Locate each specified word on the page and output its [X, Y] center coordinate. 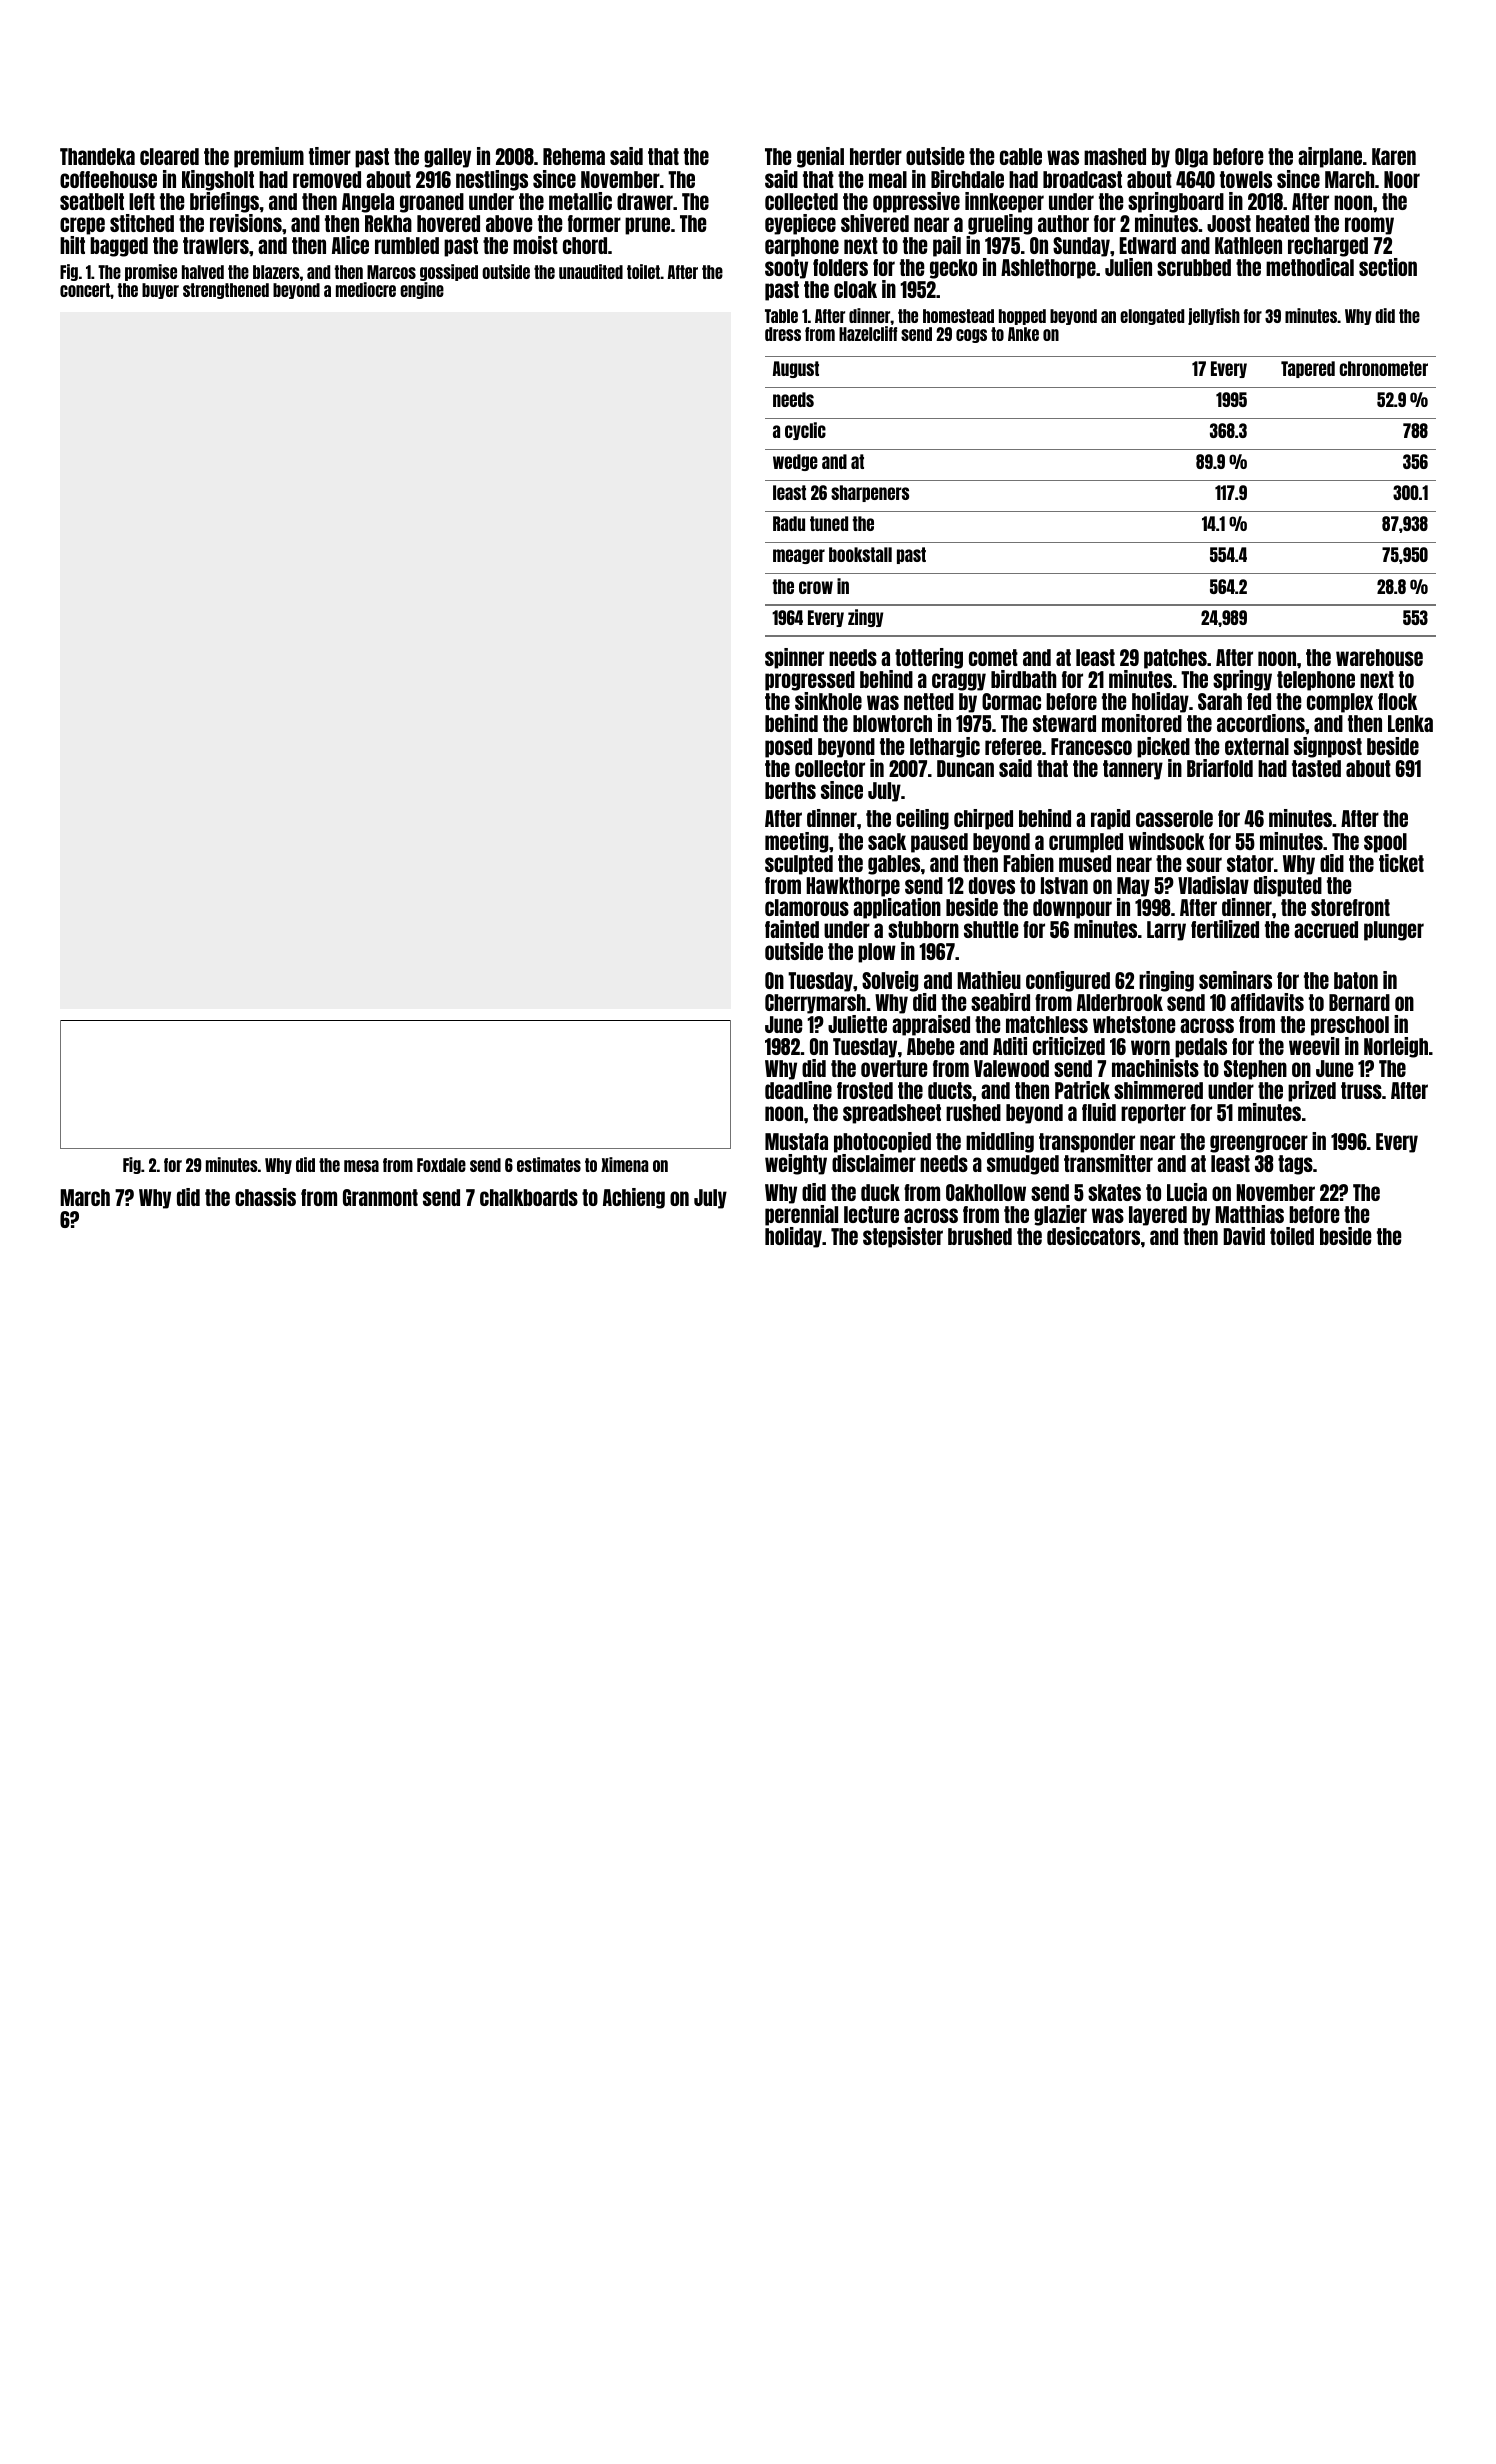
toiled [1292, 1236]
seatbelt [92, 201]
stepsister [903, 1237]
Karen [1394, 156]
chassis [265, 1197]
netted [929, 701]
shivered [875, 223]
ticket [1401, 863]
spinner [794, 658]
